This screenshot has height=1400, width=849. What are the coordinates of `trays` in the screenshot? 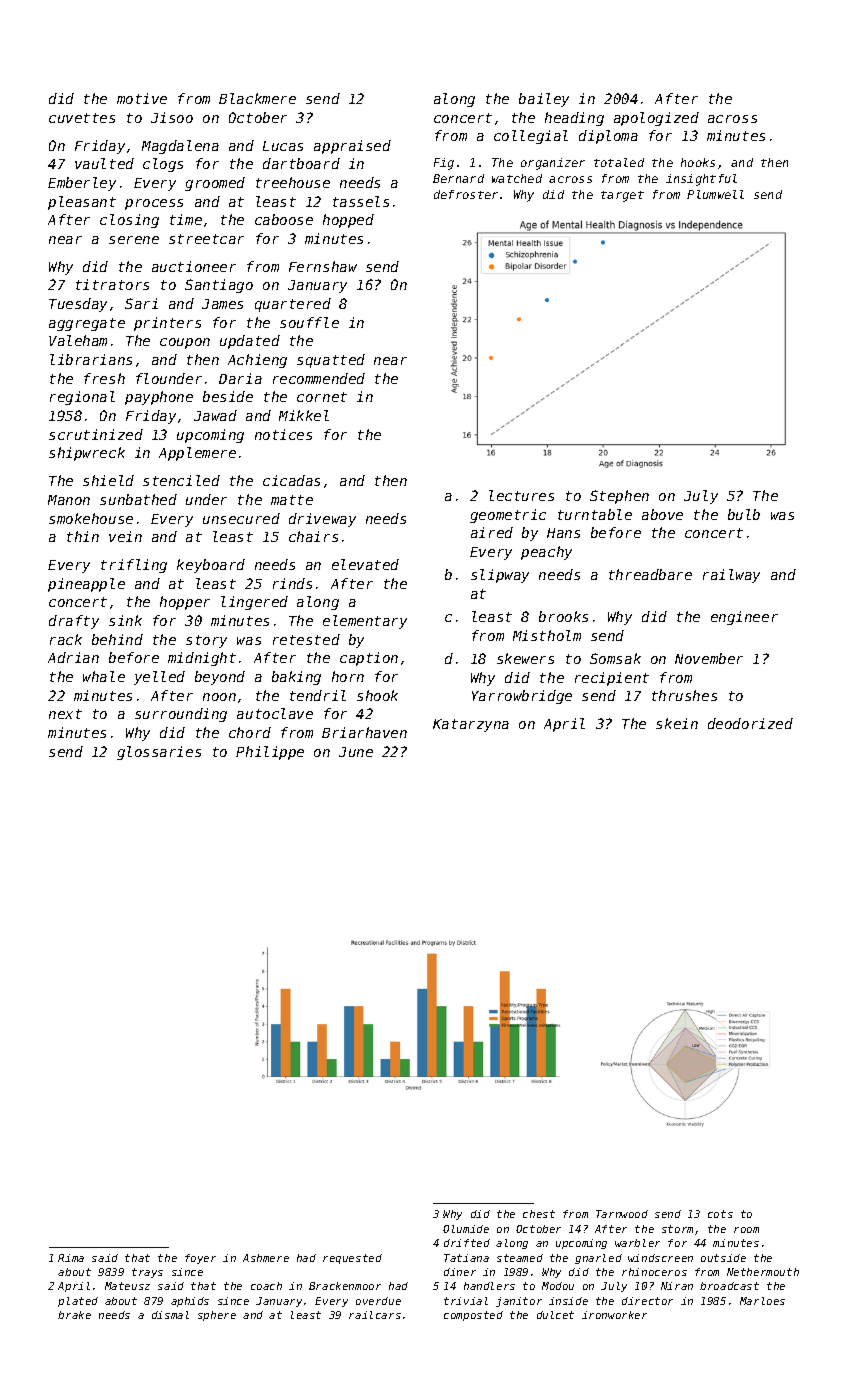 It's located at (147, 1273).
